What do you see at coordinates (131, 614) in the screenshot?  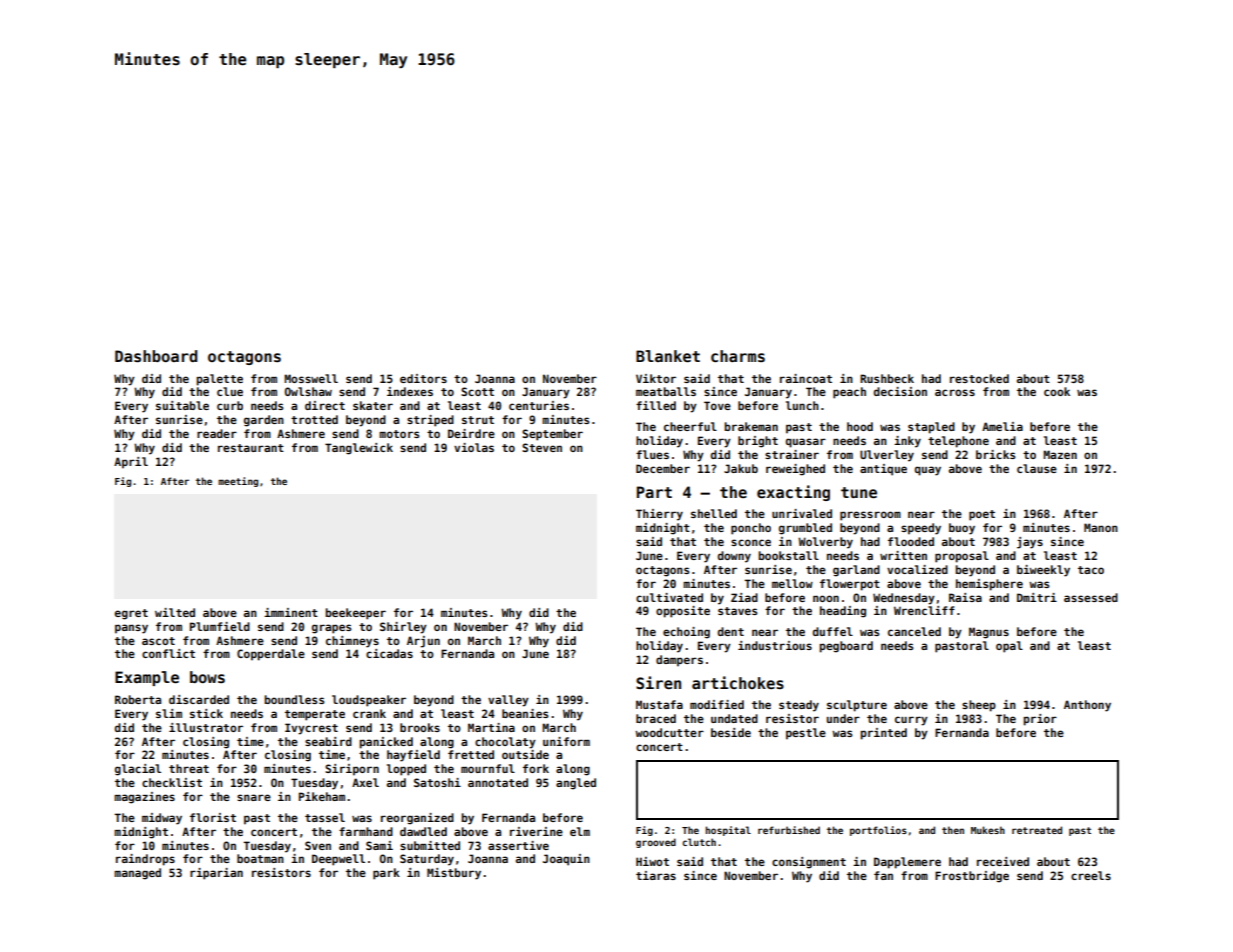 I see `egret` at bounding box center [131, 614].
